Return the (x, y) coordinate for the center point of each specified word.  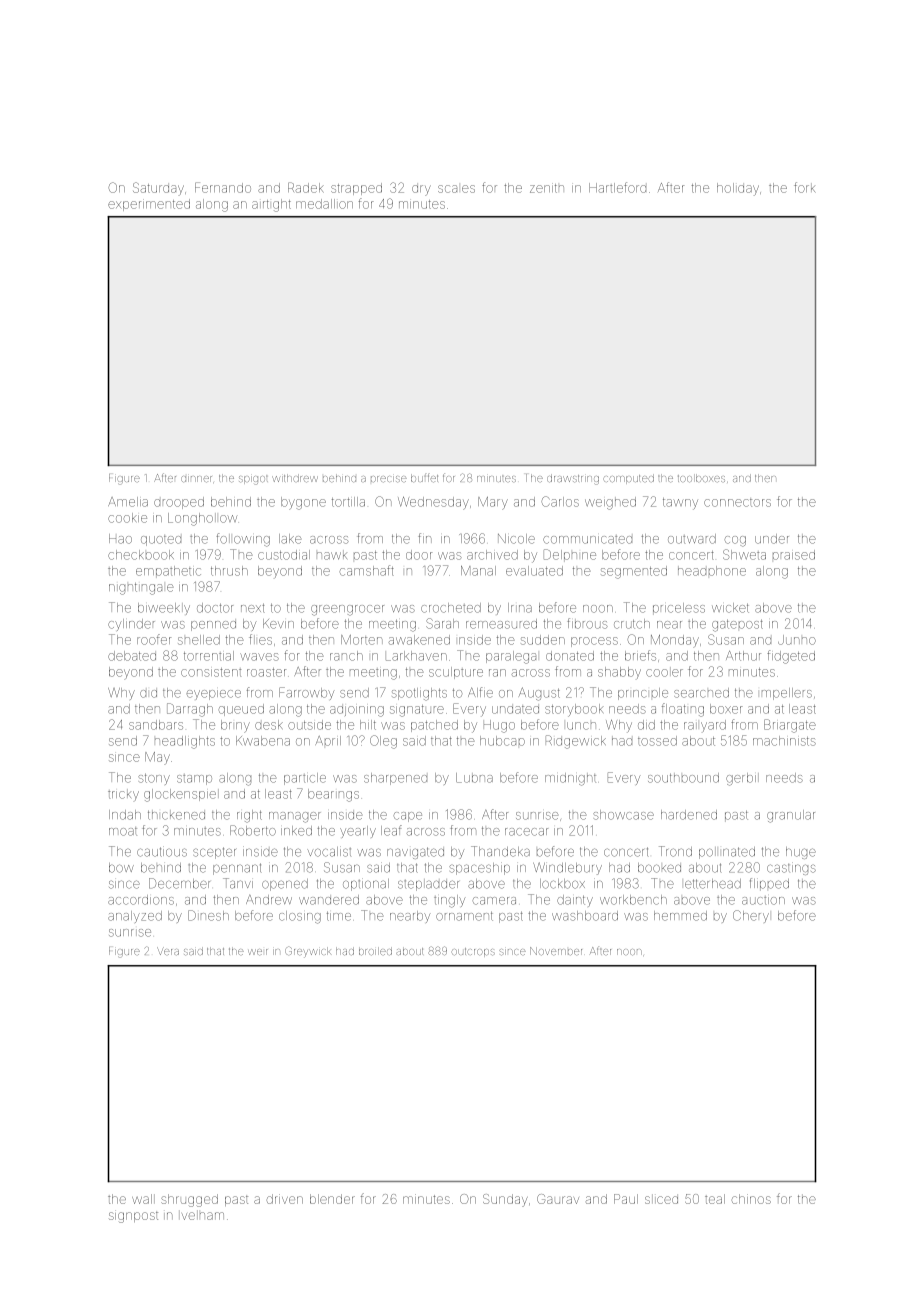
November (556, 951)
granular (791, 816)
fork (804, 187)
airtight (271, 205)
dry (421, 190)
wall (142, 1199)
